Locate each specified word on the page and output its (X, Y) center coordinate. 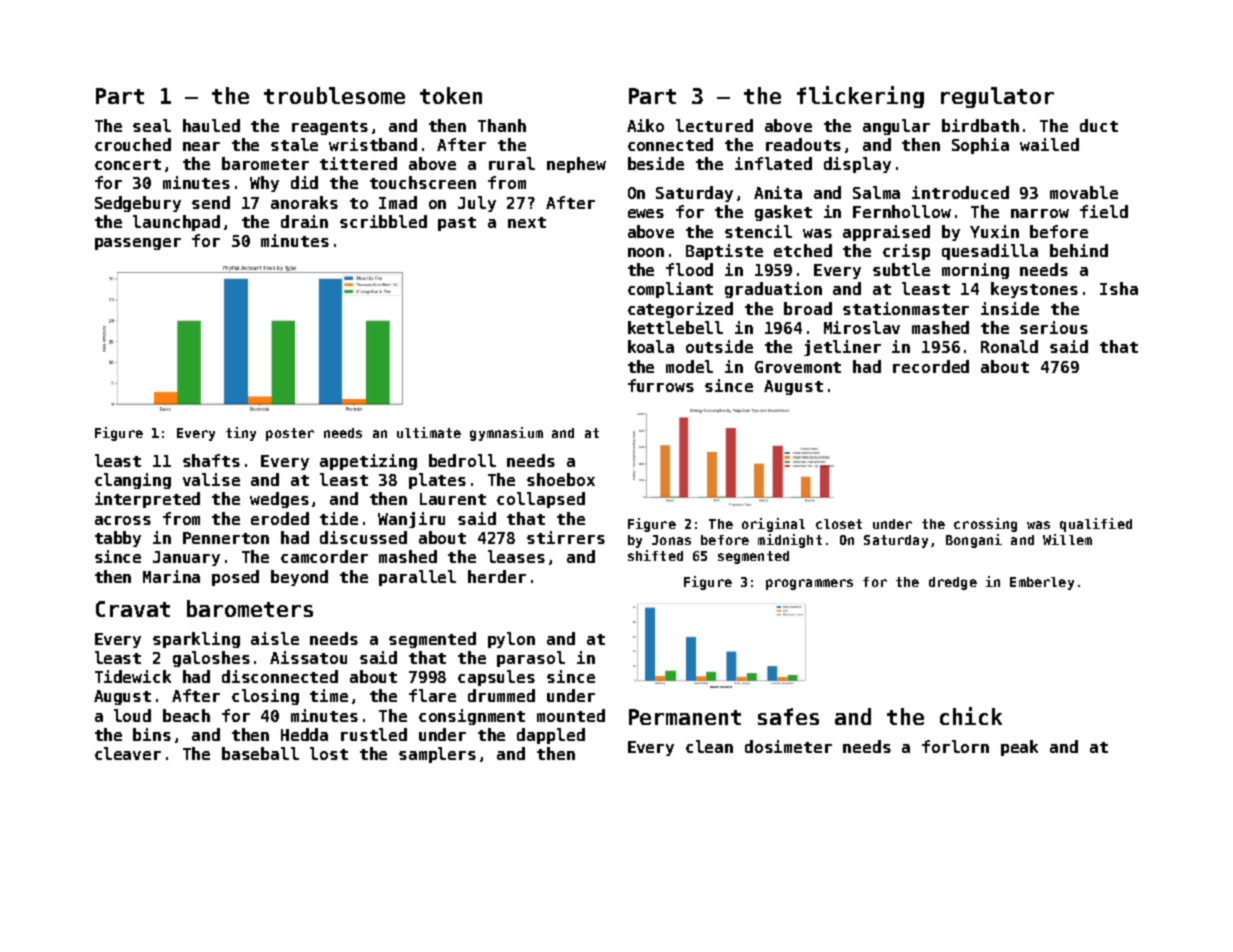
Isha (1119, 288)
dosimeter (788, 746)
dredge (953, 583)
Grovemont (798, 367)
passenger (138, 244)
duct (1099, 125)
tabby (118, 539)
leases (516, 556)
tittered (358, 163)
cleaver (128, 753)
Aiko (645, 125)
